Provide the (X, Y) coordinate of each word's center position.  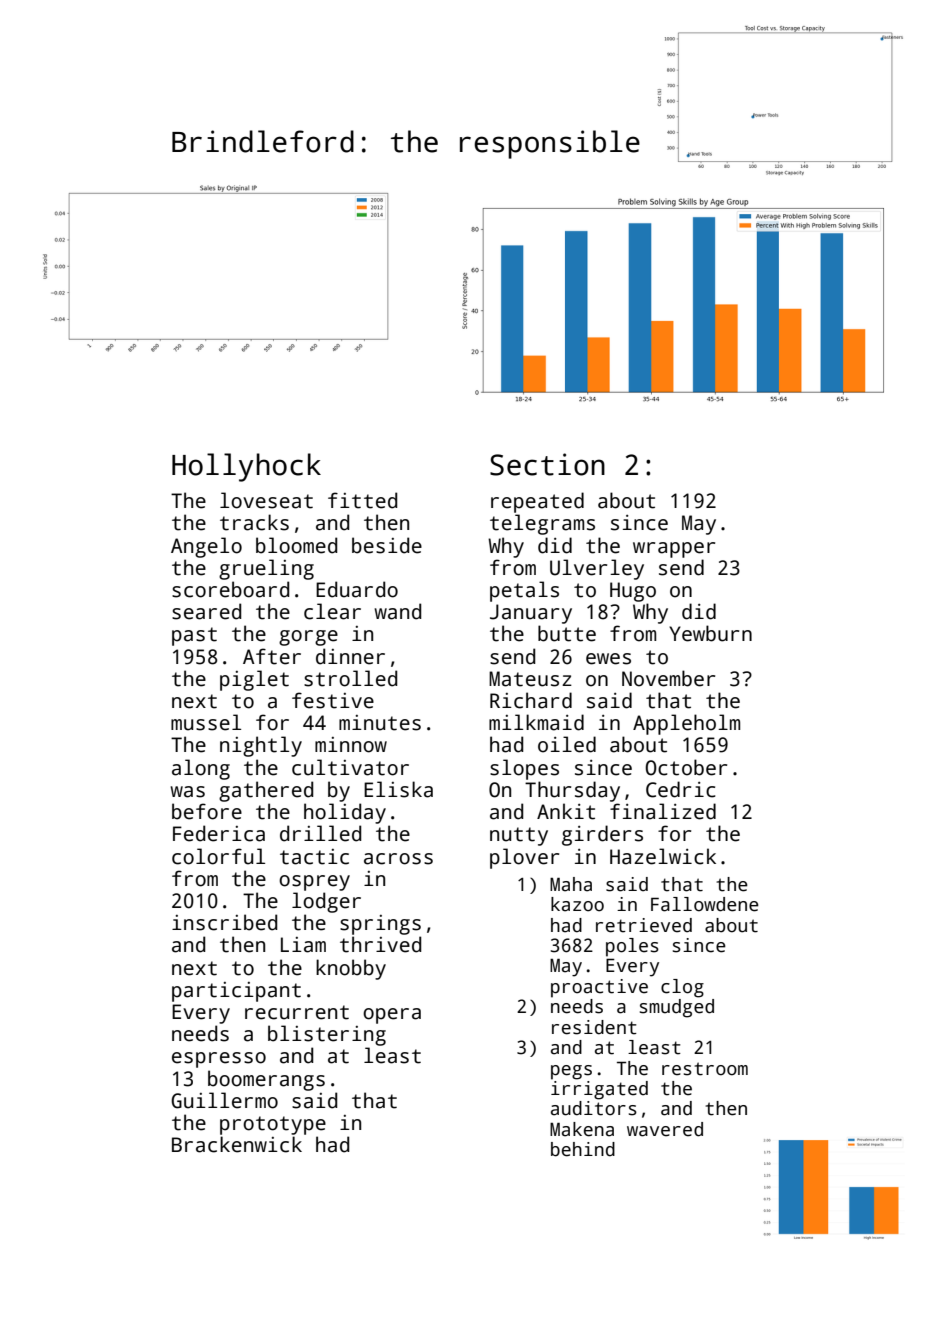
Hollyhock (246, 467)
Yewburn (710, 633)
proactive (599, 988)
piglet (254, 680)
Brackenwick (237, 1144)
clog (682, 988)
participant (236, 992)
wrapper (674, 550)
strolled (350, 678)
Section (547, 464)
